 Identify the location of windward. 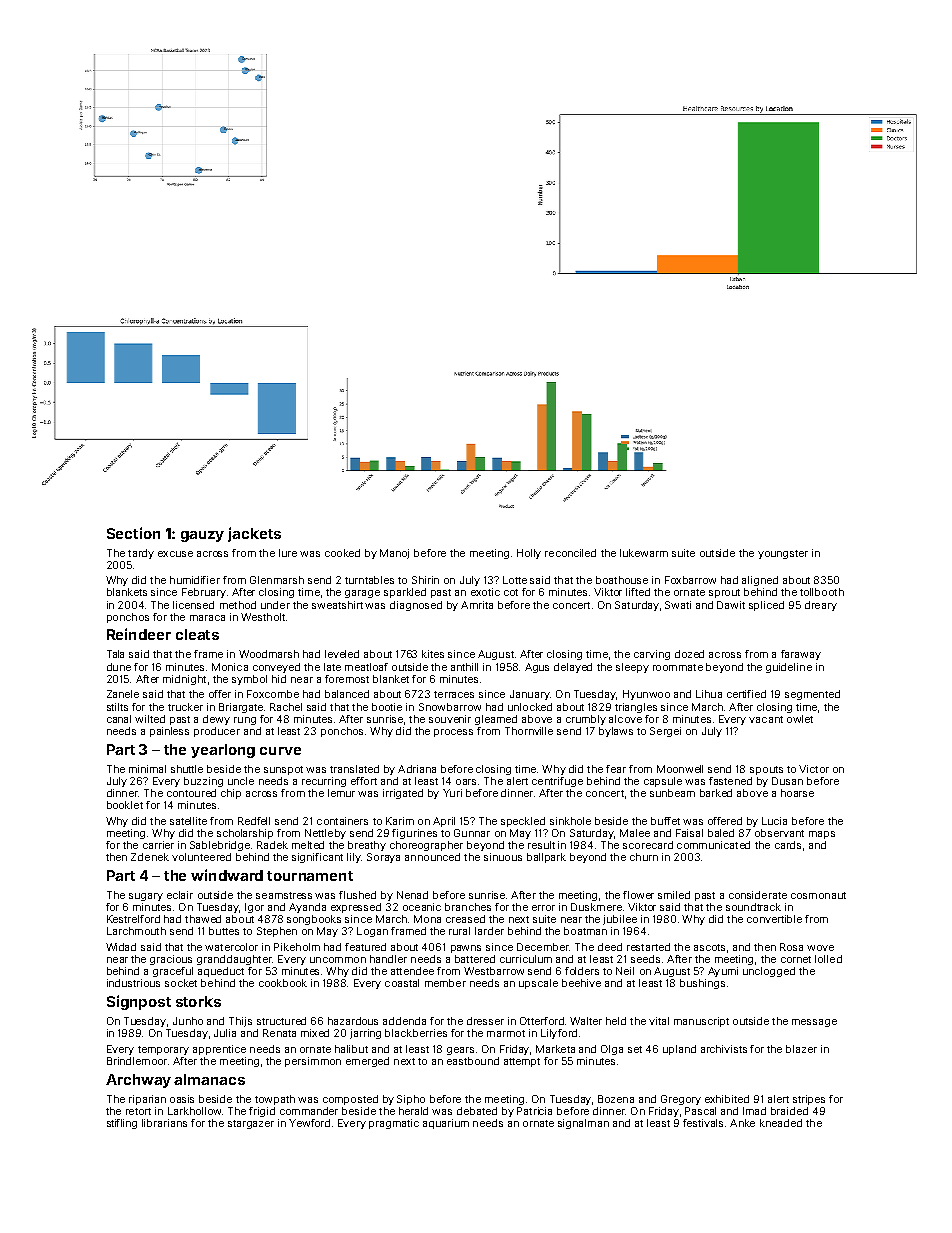
(227, 875).
